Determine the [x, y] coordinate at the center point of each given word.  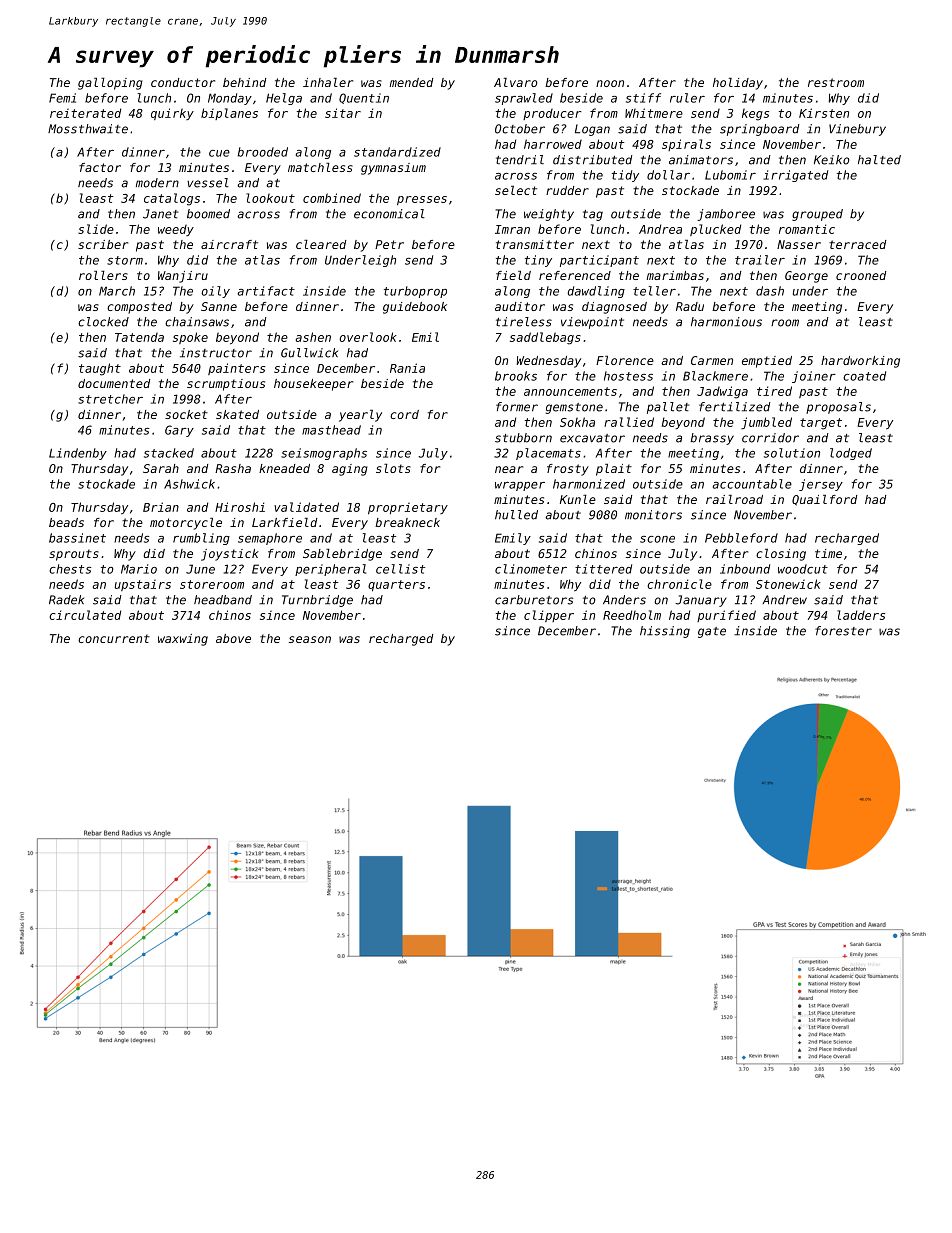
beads [66, 522]
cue [219, 153]
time [828, 553]
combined [332, 198]
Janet [161, 214]
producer [552, 114]
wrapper [520, 486]
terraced [857, 244]
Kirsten [824, 113]
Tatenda [139, 337]
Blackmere [715, 376]
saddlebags [545, 338]
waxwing [183, 640]
